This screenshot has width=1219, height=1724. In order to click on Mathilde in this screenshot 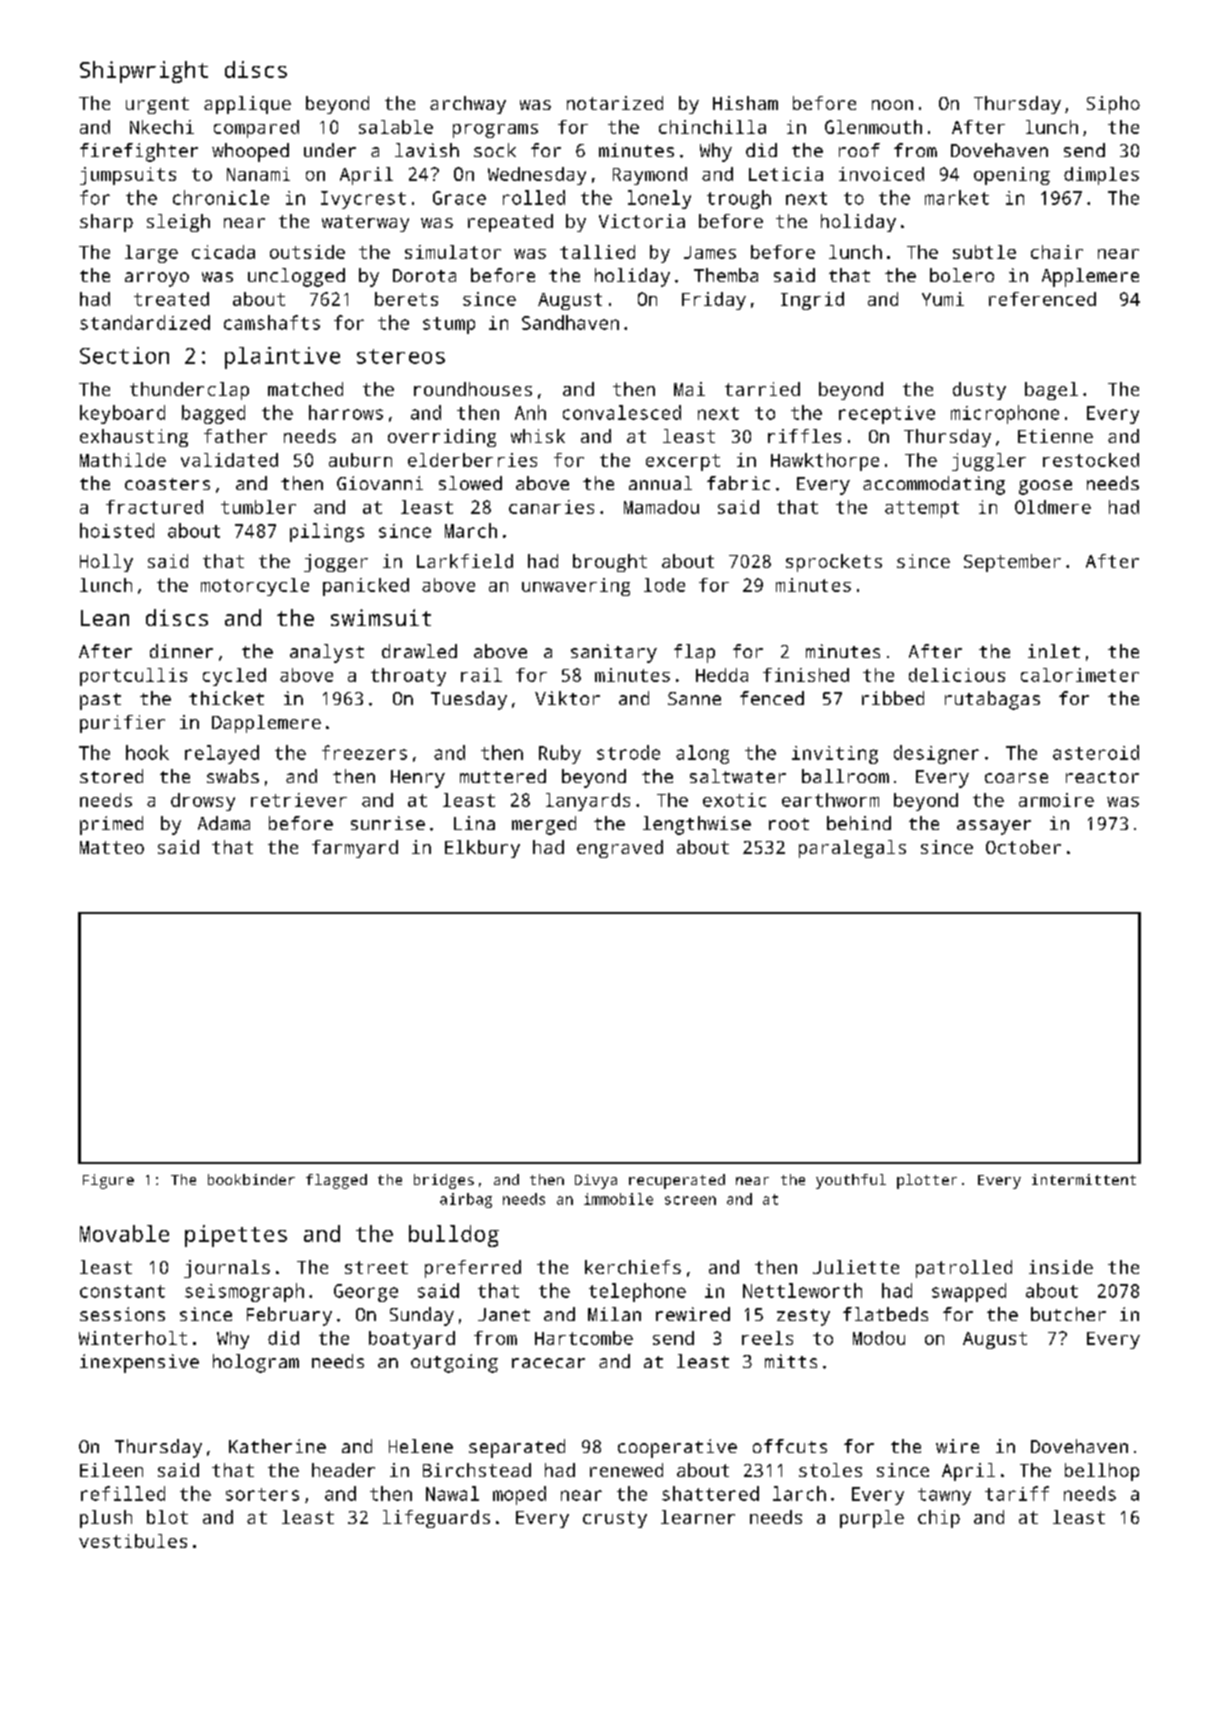, I will do `click(123, 460)`.
